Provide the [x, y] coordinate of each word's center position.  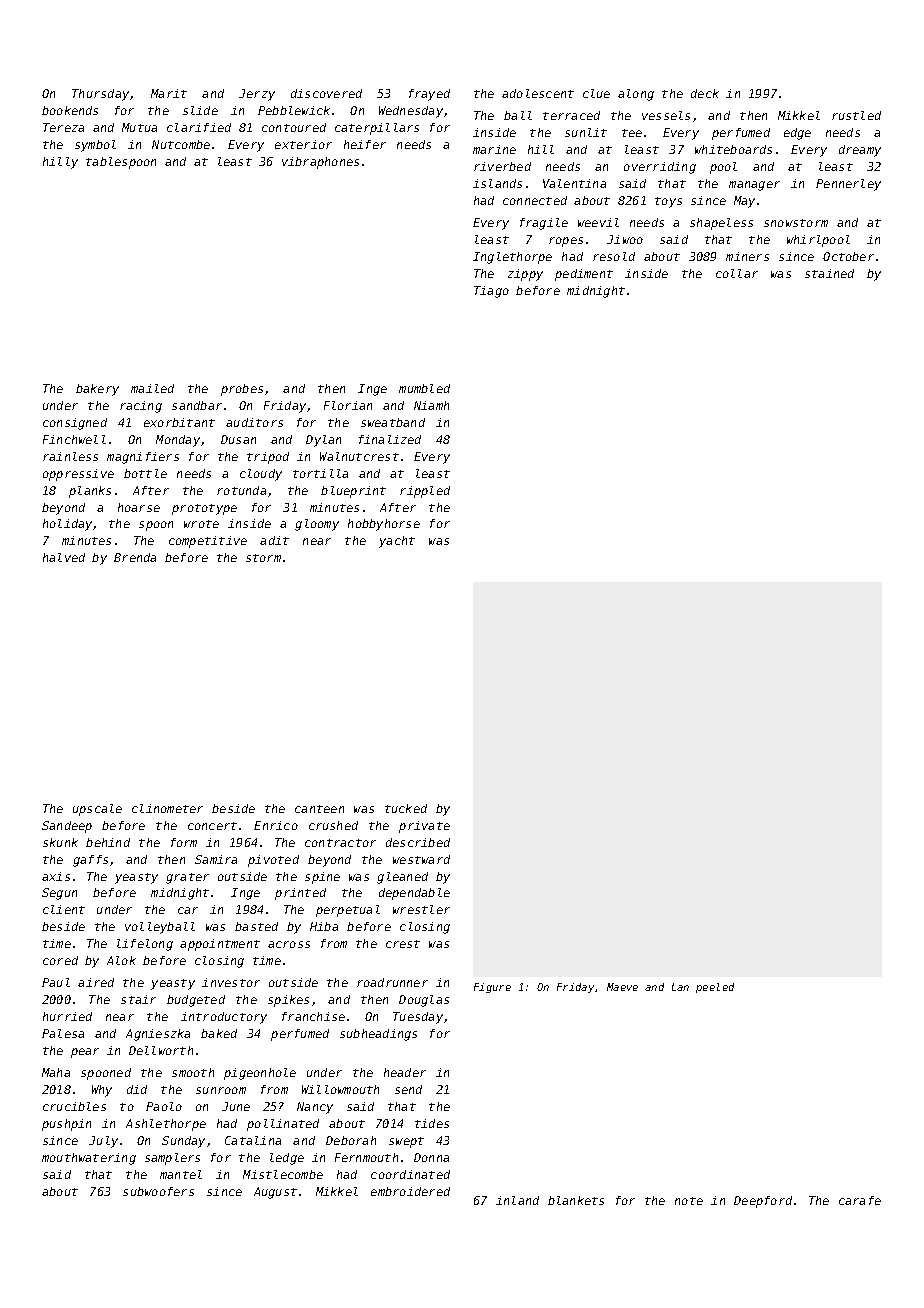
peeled [715, 988]
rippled [425, 492]
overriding [660, 168]
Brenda [135, 557]
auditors [254, 422]
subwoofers [158, 1191]
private [424, 827]
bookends [70, 110]
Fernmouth [366, 1157]
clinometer [167, 808]
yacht [397, 542]
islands [497, 183]
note [689, 1201]
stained [829, 273]
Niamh [431, 405]
